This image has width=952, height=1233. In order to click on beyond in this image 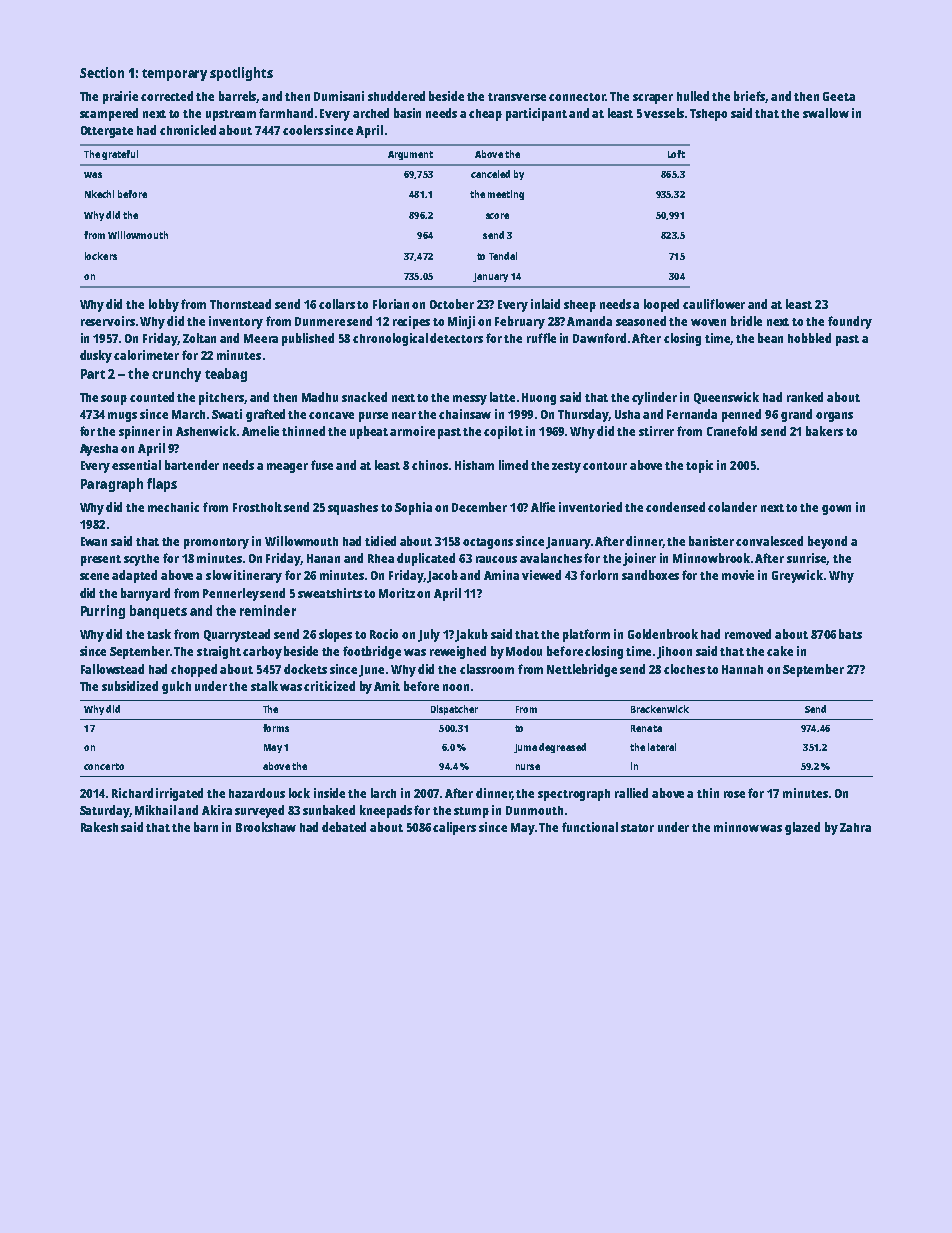, I will do `click(827, 542)`.
